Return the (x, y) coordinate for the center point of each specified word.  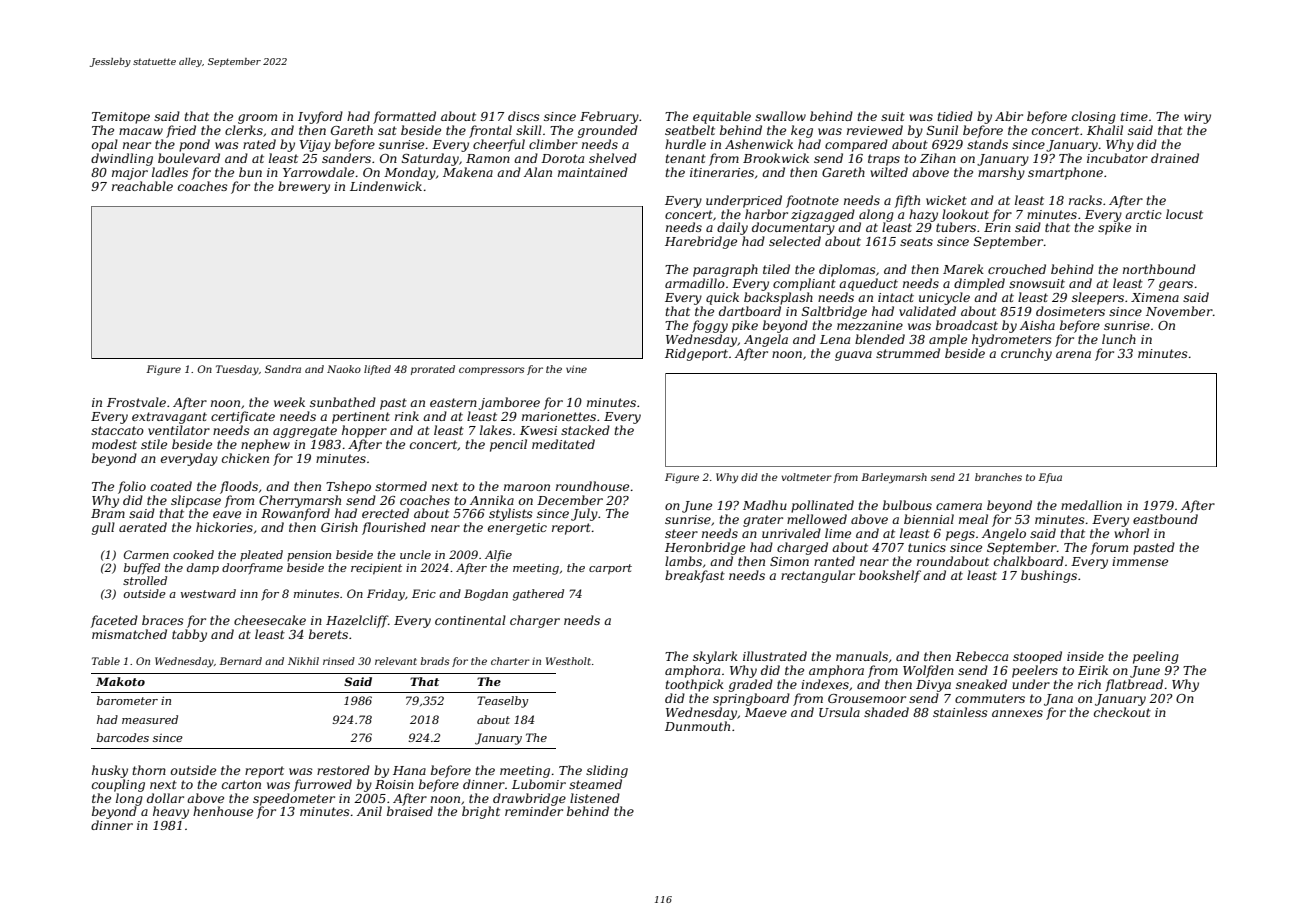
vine (576, 369)
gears (1176, 286)
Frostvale (136, 402)
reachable (142, 186)
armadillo (695, 283)
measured (150, 719)
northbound (1159, 269)
